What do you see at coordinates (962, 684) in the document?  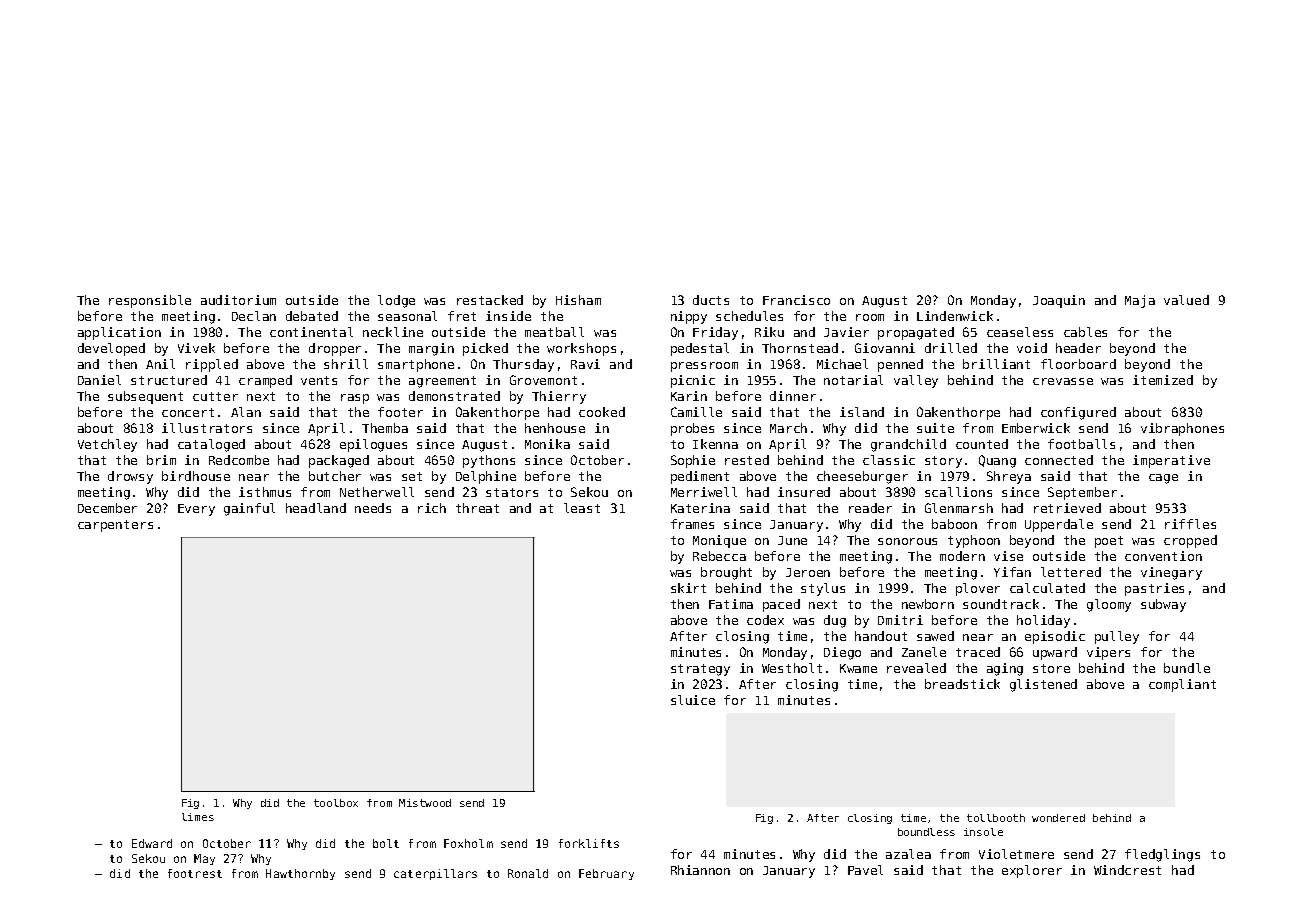 I see `breadstick` at bounding box center [962, 684].
